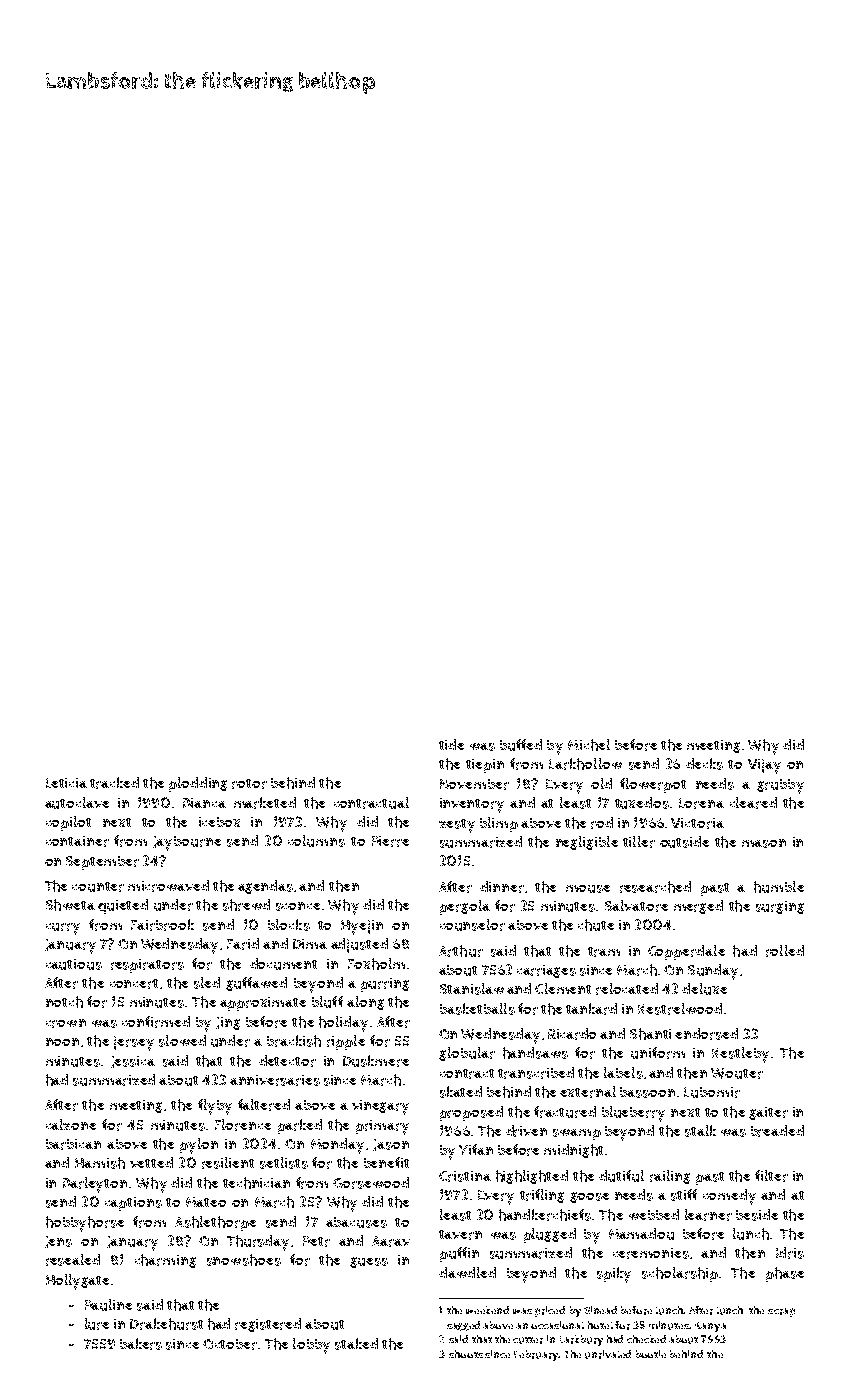  Describe the element at coordinates (790, 1253) in the screenshot. I see `Idris` at that location.
